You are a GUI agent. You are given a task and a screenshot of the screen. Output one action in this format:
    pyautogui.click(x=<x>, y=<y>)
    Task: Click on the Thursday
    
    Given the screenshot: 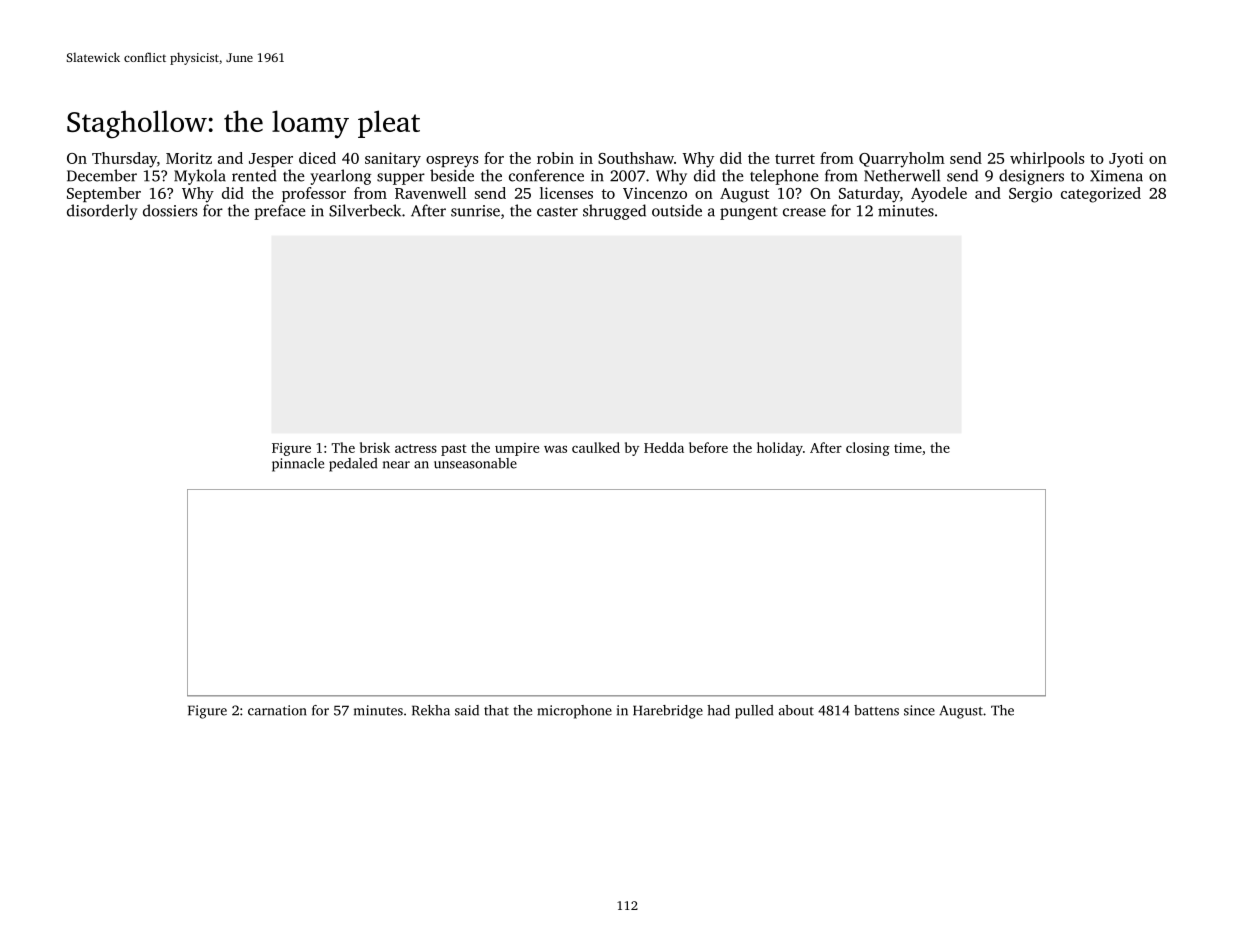 What is the action you would take?
    pyautogui.click(x=124, y=160)
